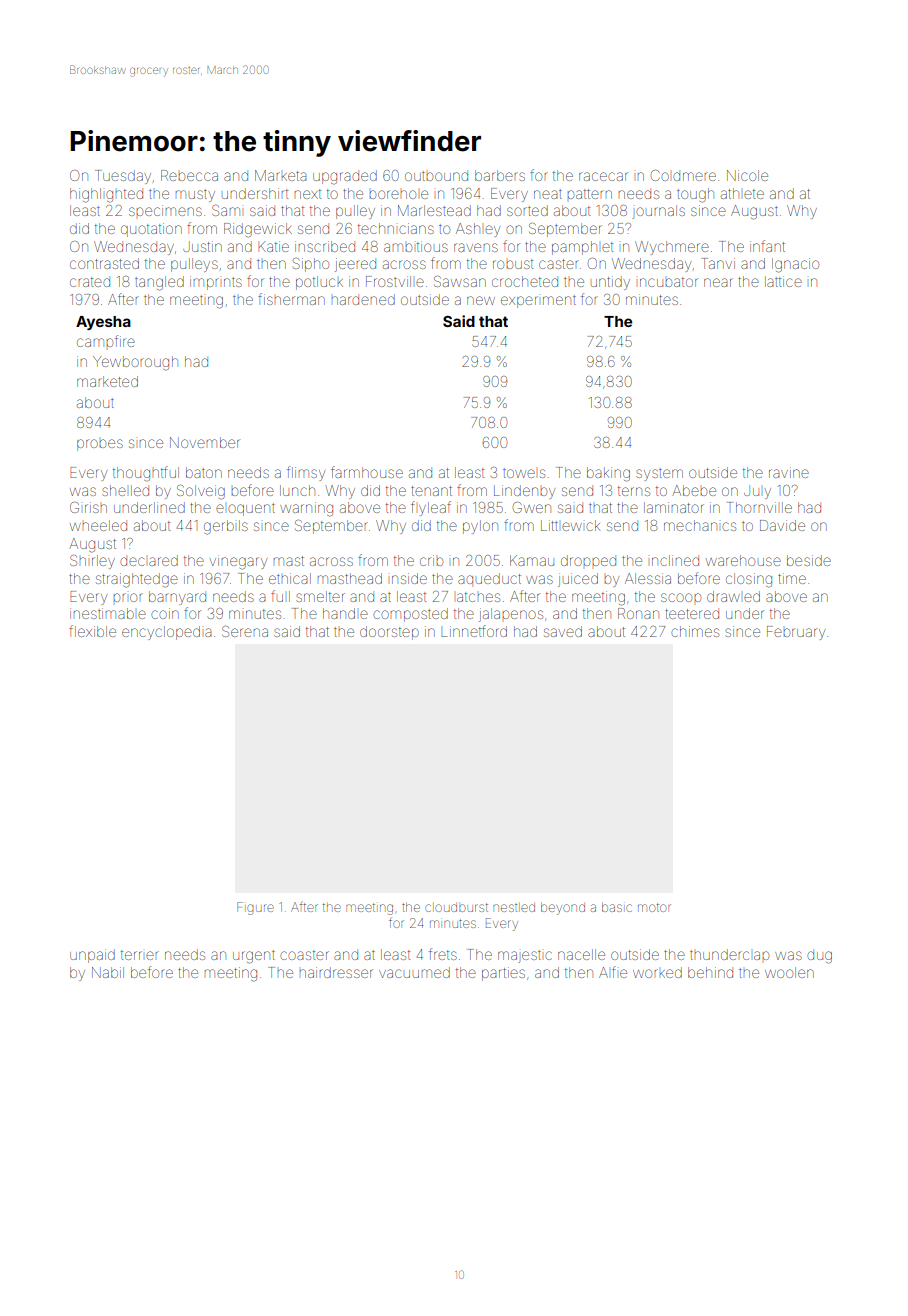 This document has width=908, height=1316. Describe the element at coordinates (123, 177) in the document. I see `Tuesday` at that location.
